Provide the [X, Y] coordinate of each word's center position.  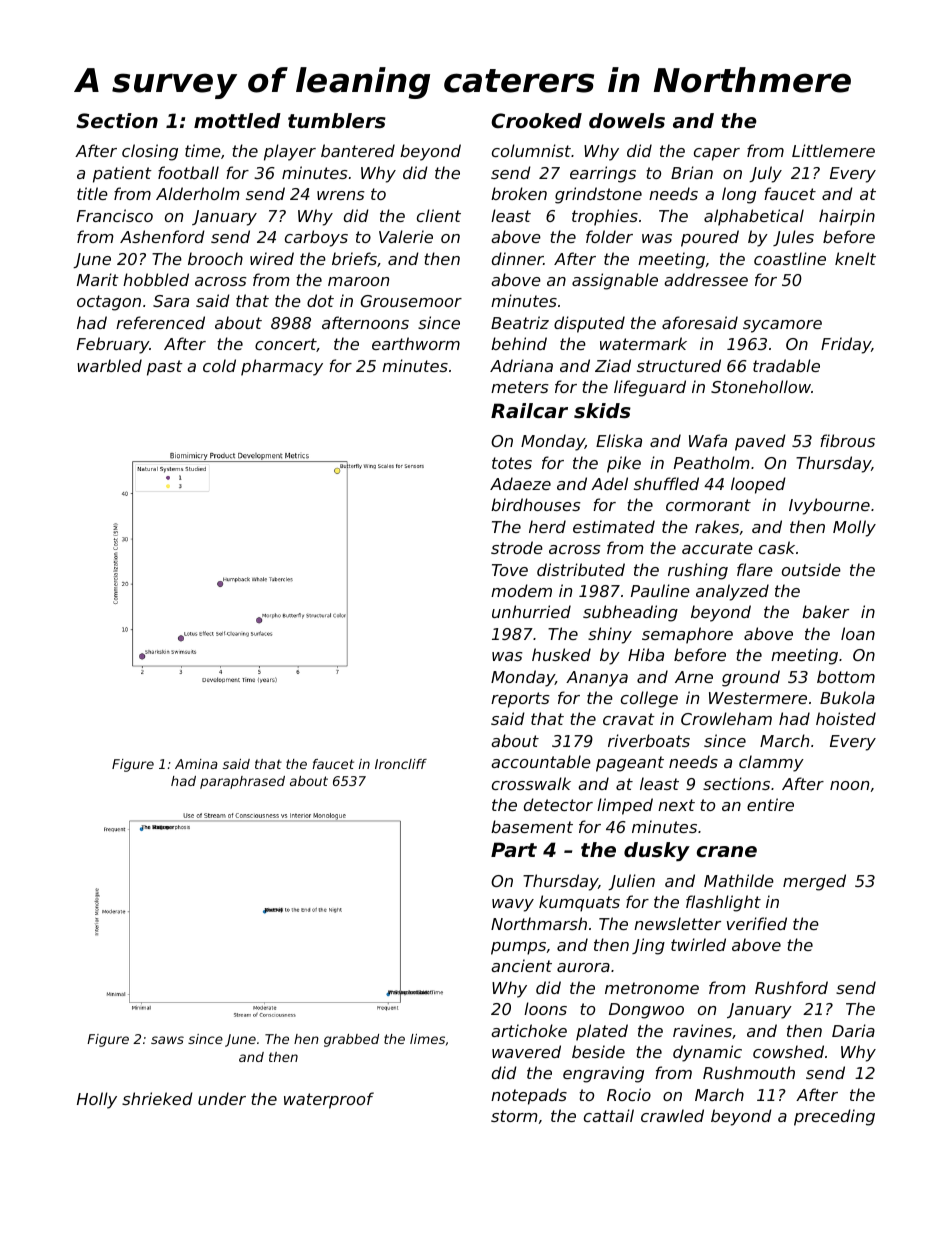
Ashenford [162, 236]
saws [167, 1040]
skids [602, 411]
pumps [518, 948]
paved [760, 442]
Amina [196, 764]
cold [219, 365]
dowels [627, 121]
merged [814, 882]
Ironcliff [401, 764]
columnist [531, 150]
